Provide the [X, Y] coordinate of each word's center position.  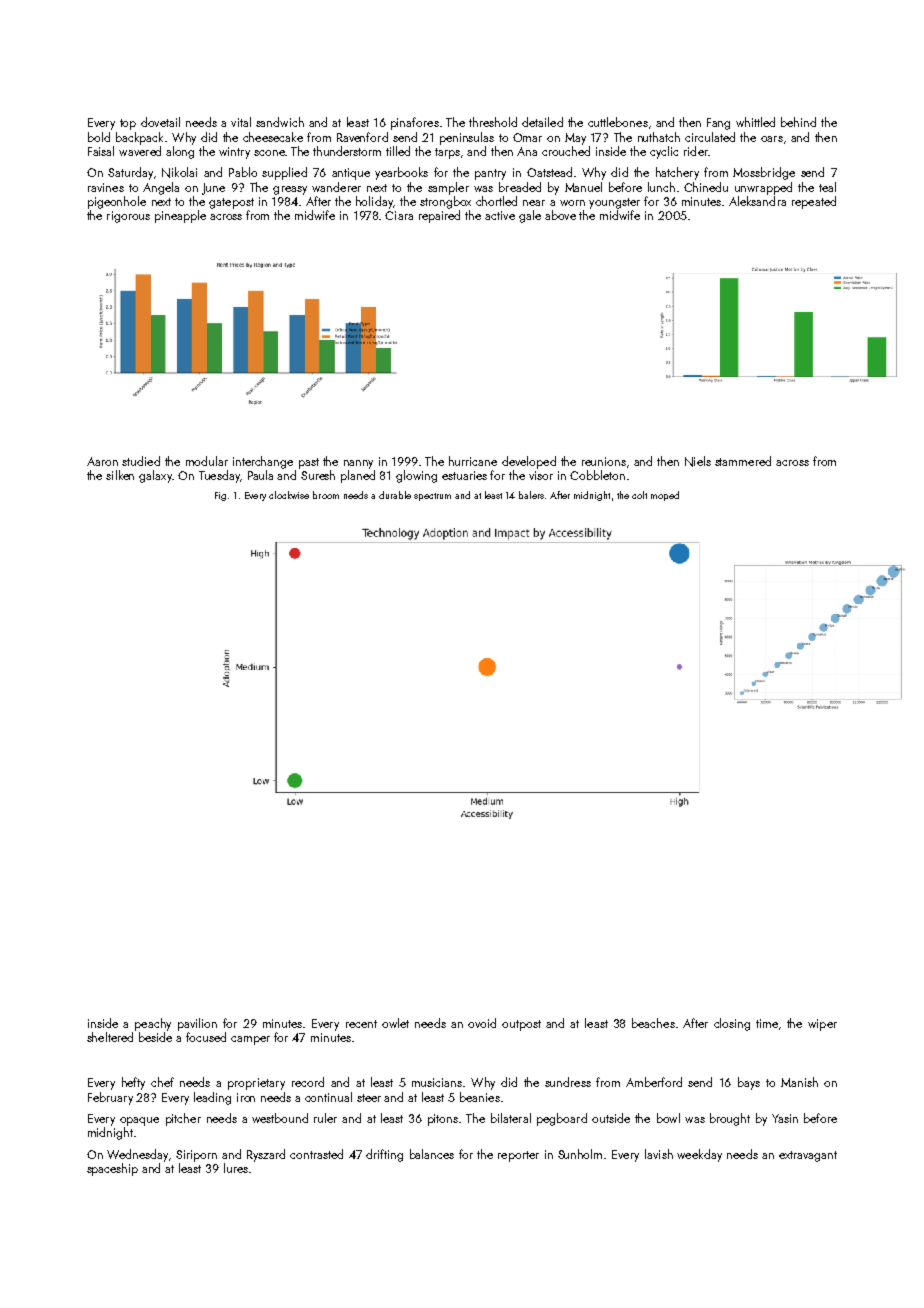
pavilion [197, 1024]
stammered [743, 461]
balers [531, 495]
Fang [718, 124]
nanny [358, 464]
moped [665, 496]
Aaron [102, 461]
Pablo [243, 172]
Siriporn [196, 1156]
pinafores [415, 123]
